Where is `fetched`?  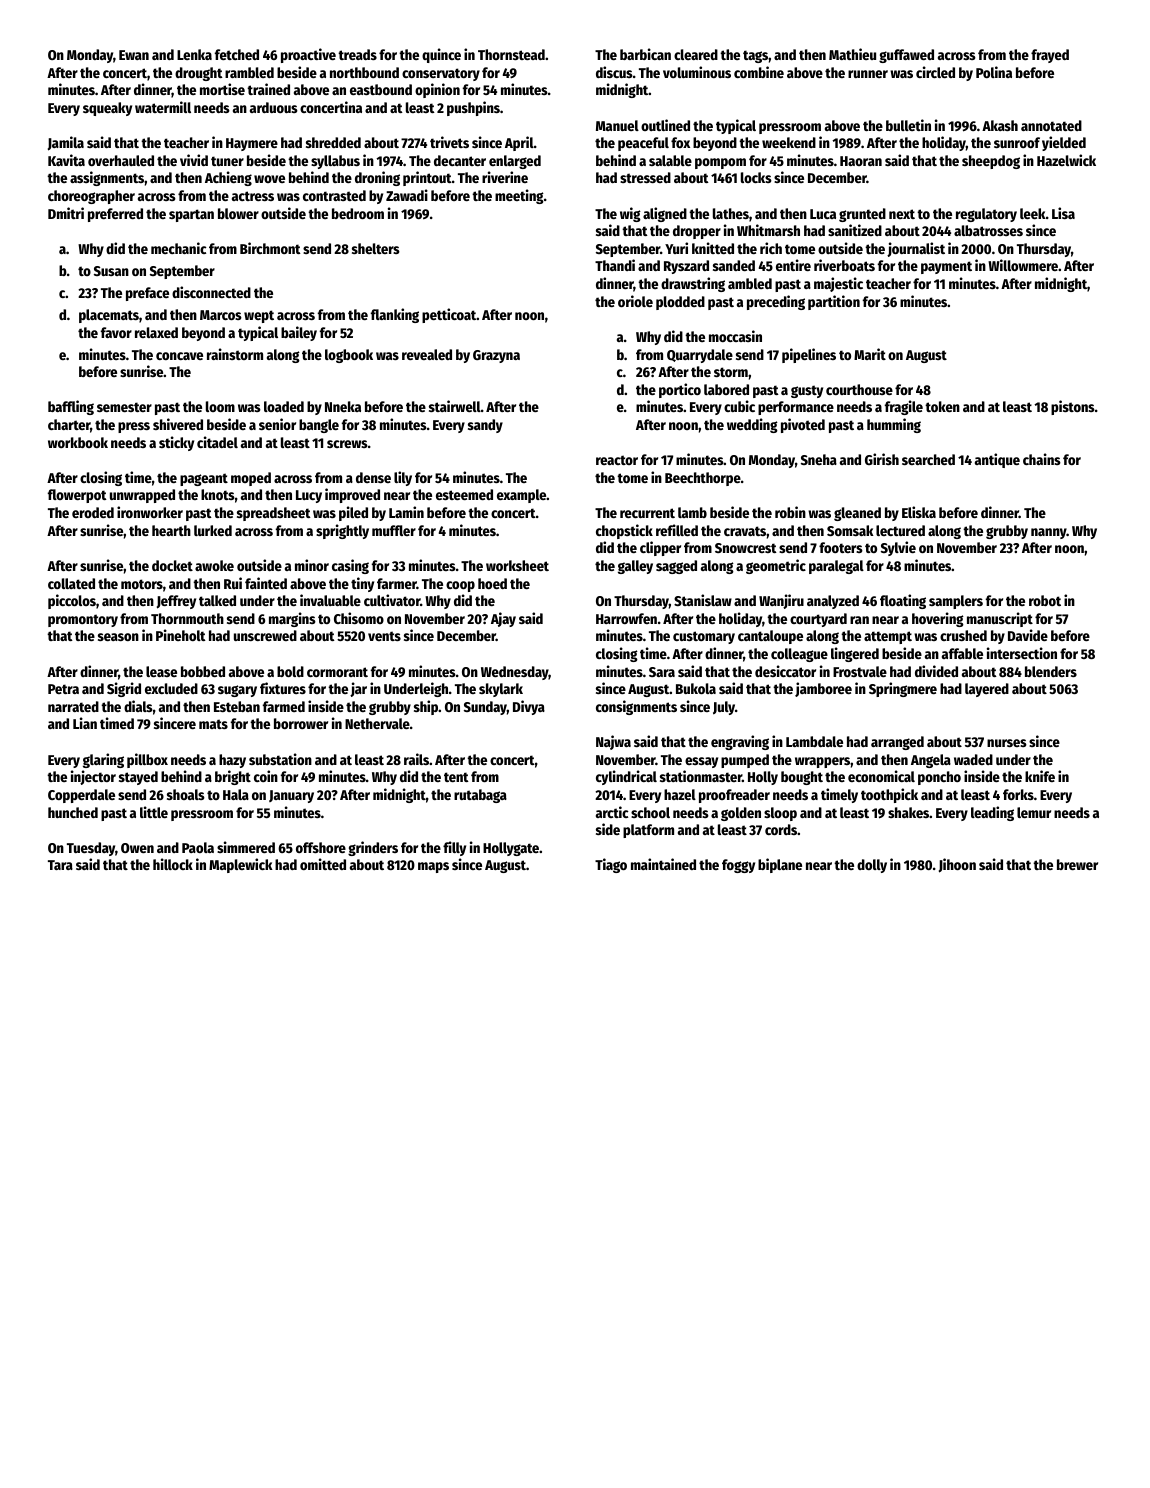 fetched is located at coordinates (237, 54).
